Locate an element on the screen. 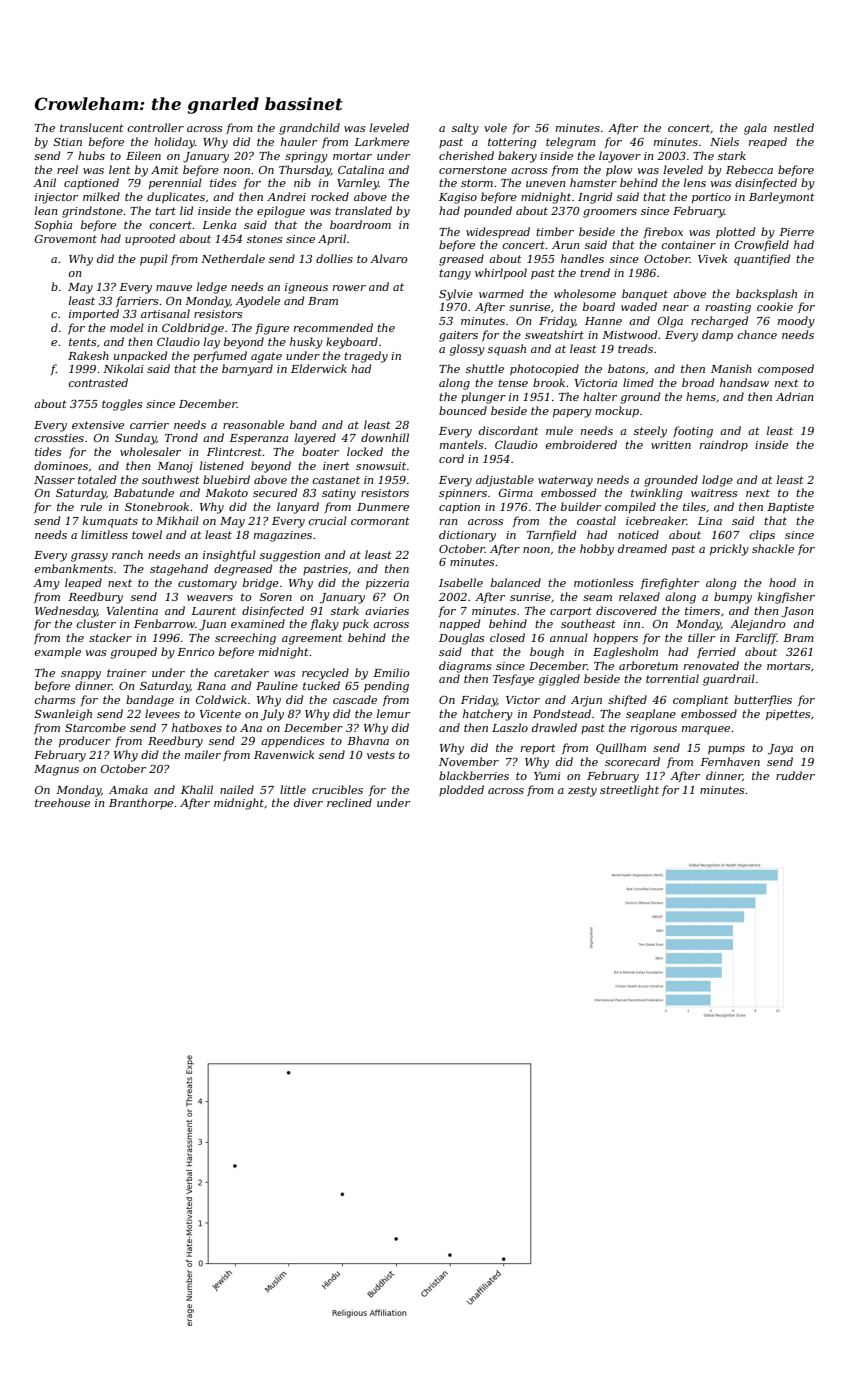 Image resolution: width=849 pixels, height=1400 pixels. Larkmere is located at coordinates (381, 141).
